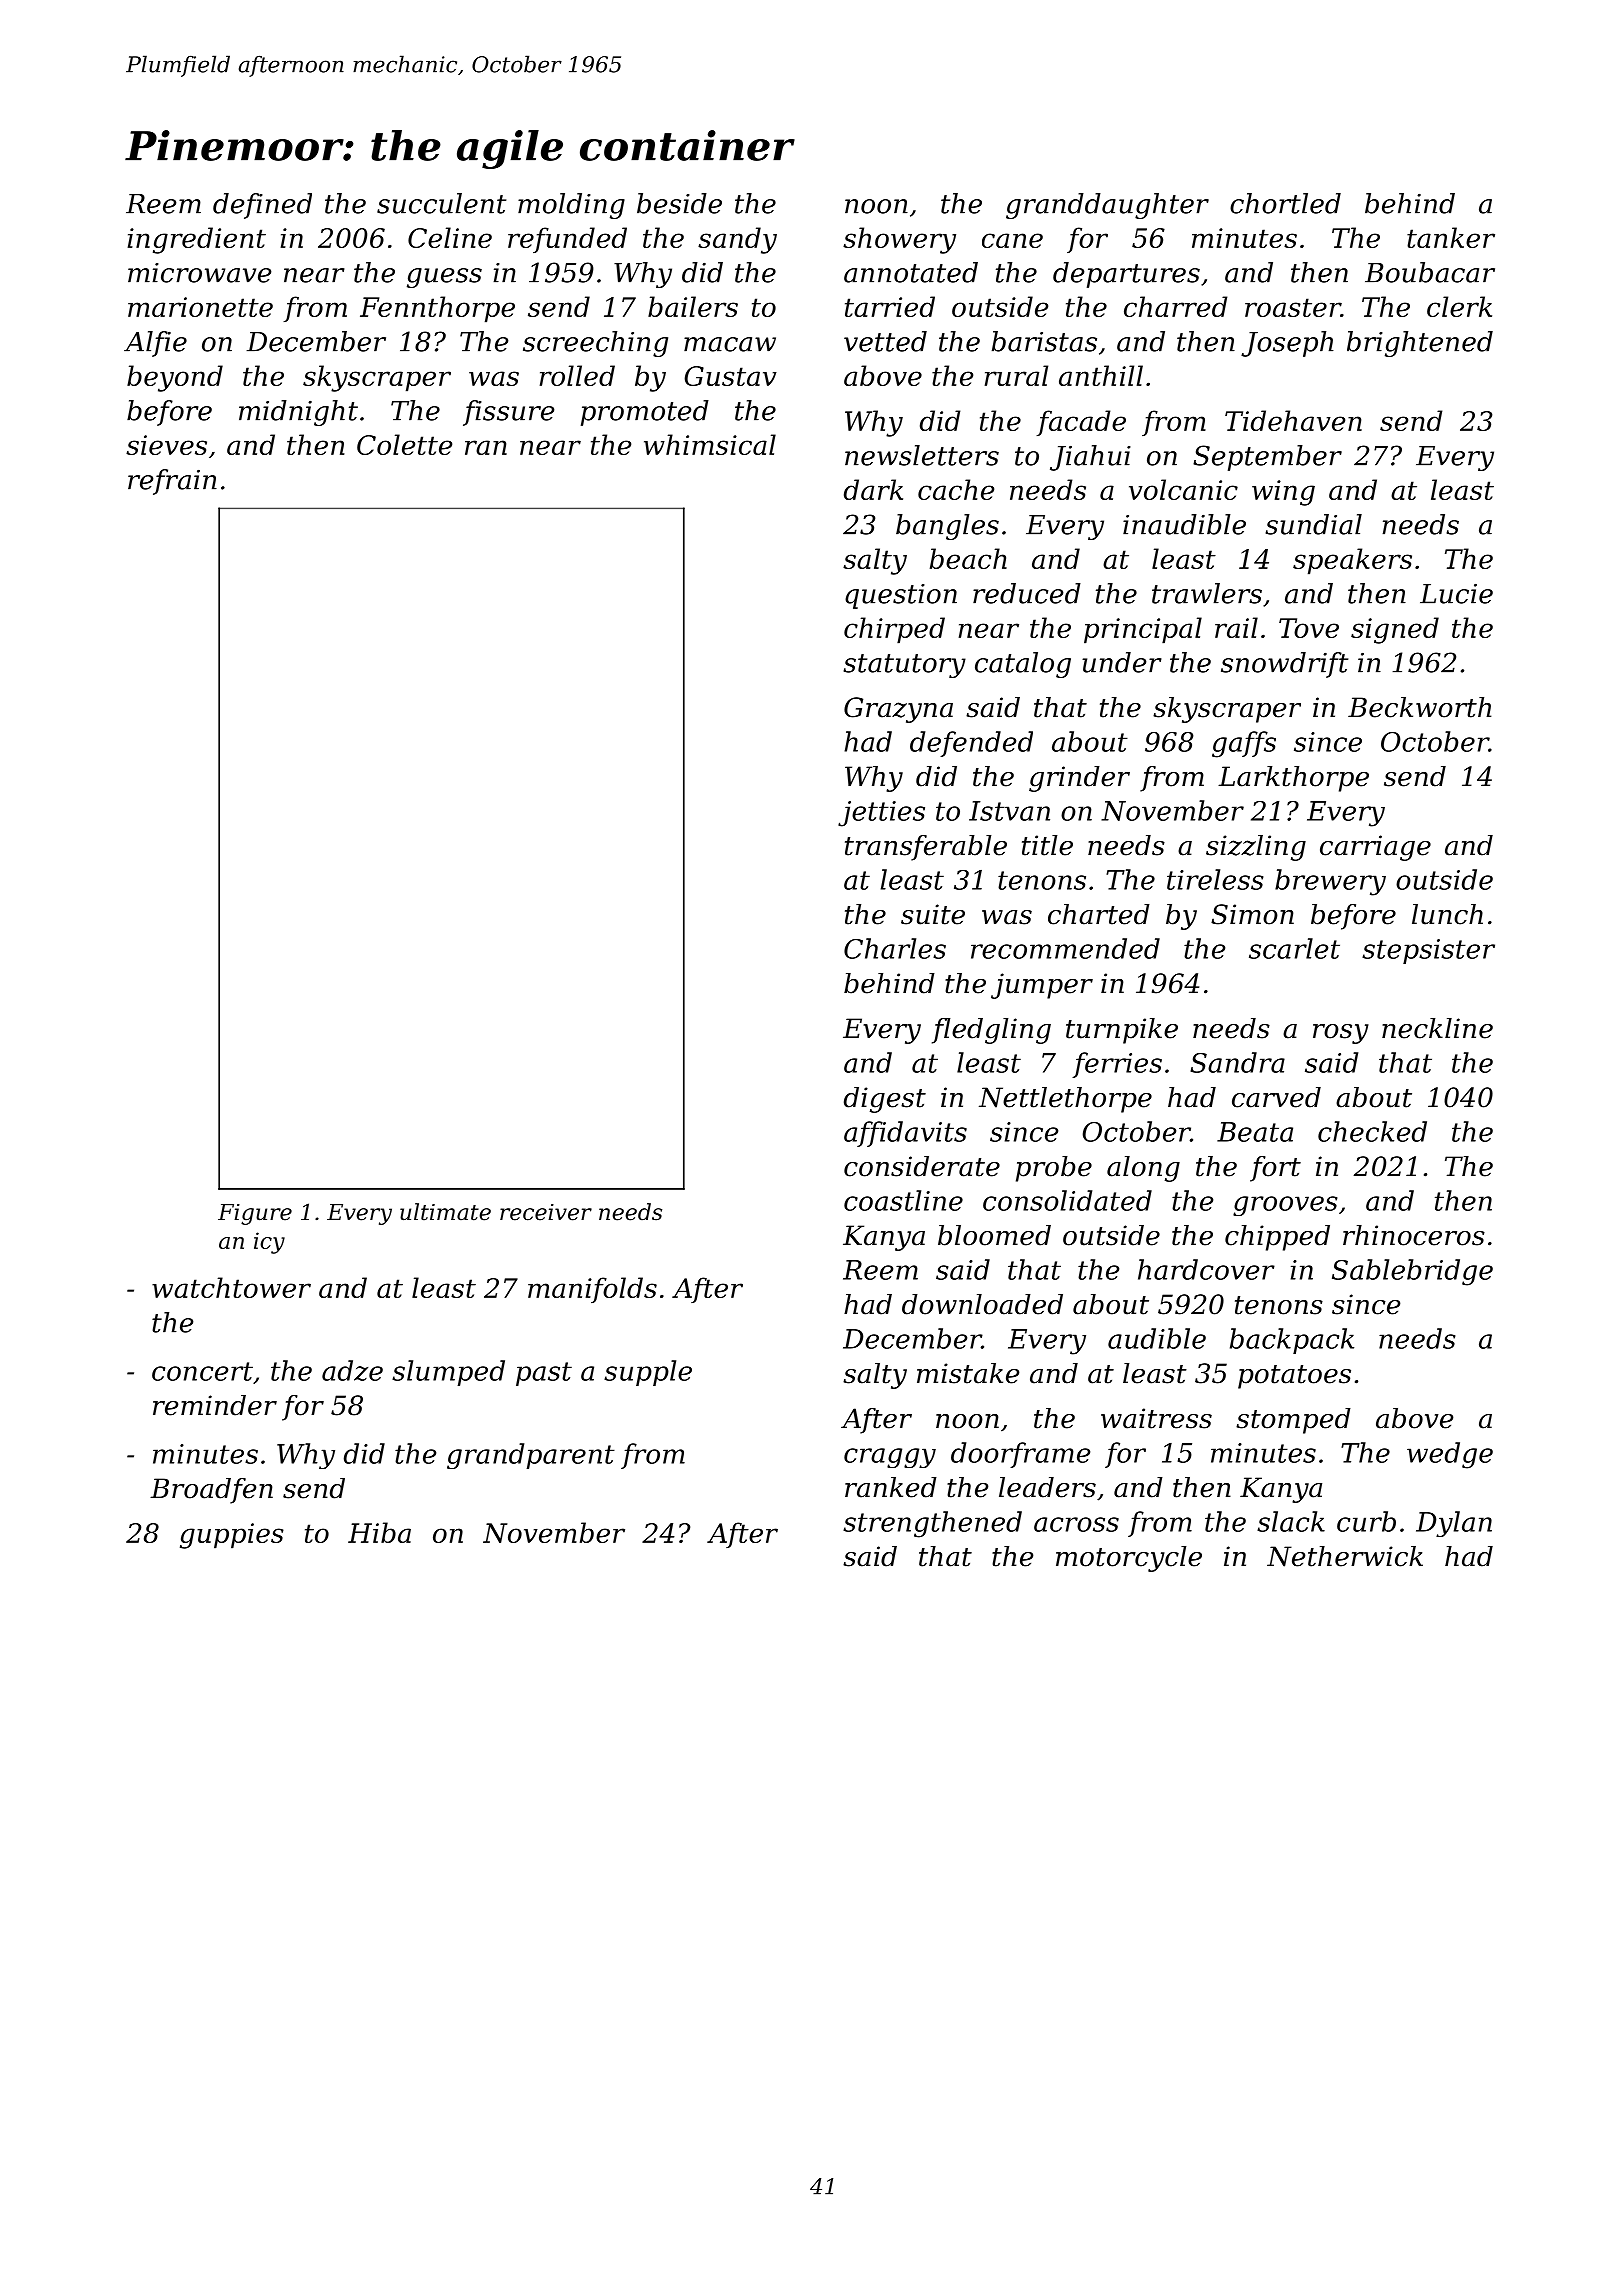  I want to click on jetties, so click(881, 814).
